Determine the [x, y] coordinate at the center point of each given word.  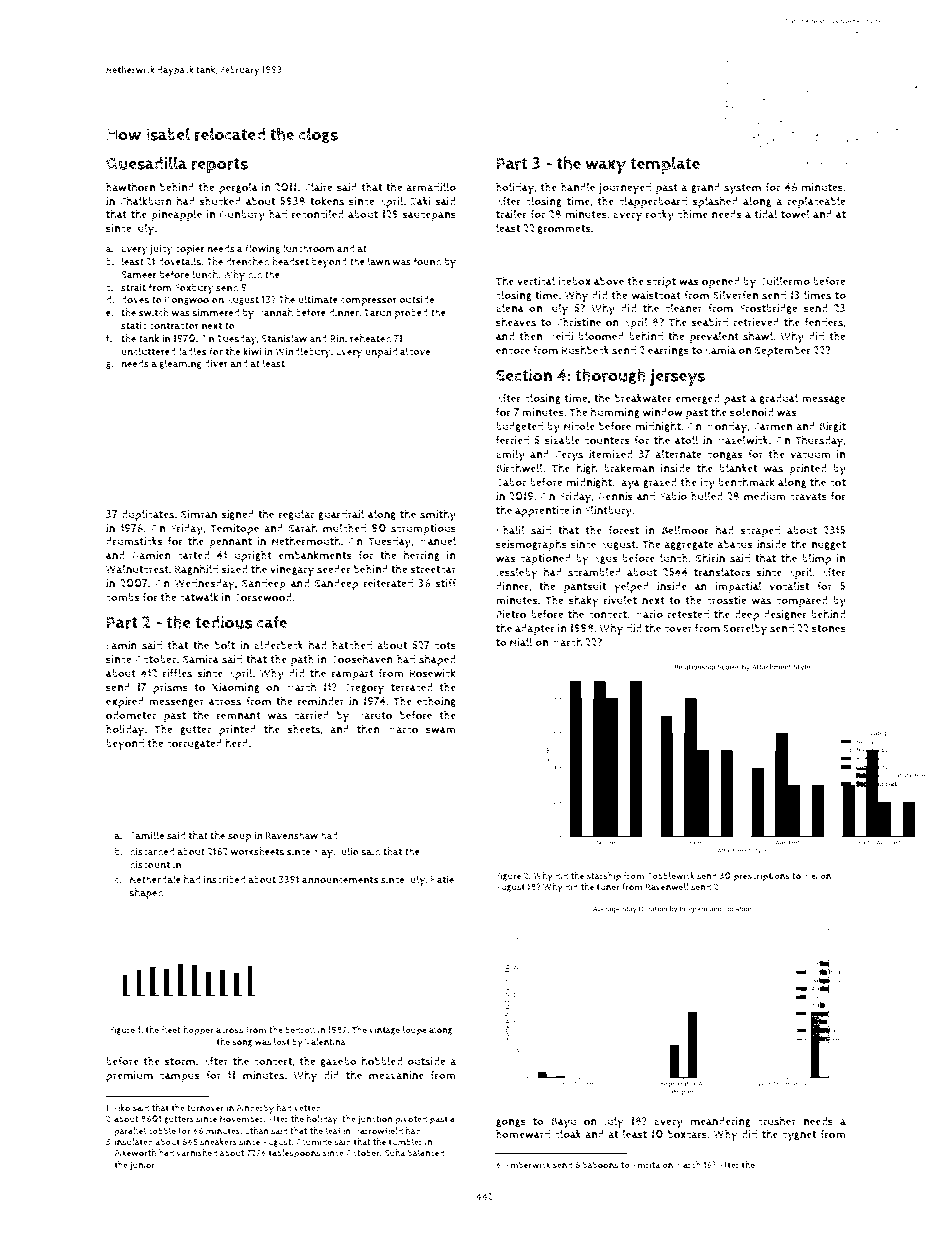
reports [219, 166]
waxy [606, 167]
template [665, 165]
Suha [395, 1153]
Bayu [563, 1123]
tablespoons [294, 1154]
